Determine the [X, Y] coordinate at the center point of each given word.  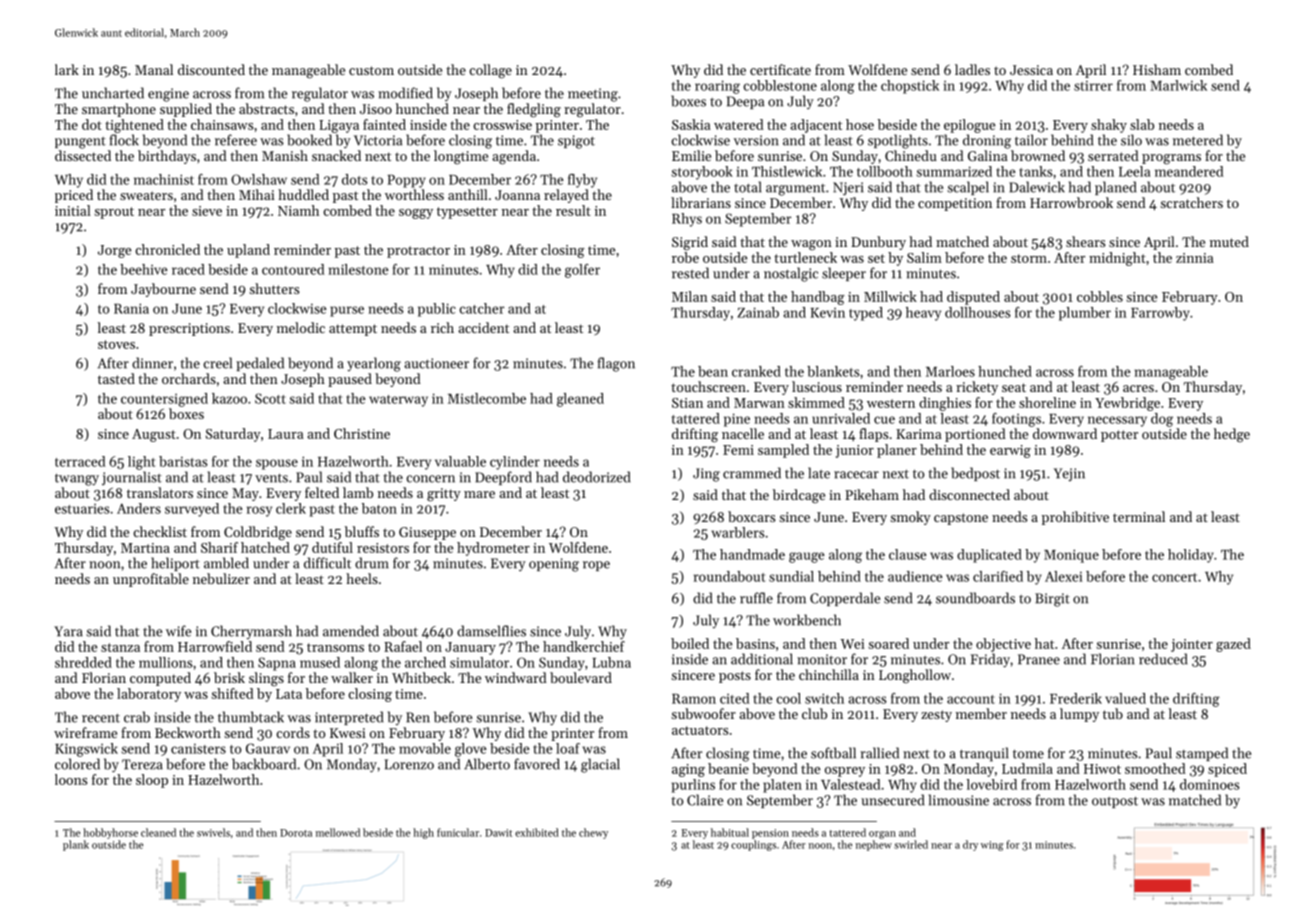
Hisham [1157, 69]
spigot [576, 142]
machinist [164, 179]
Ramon [694, 699]
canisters [198, 749]
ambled [226, 563]
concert [1174, 577]
